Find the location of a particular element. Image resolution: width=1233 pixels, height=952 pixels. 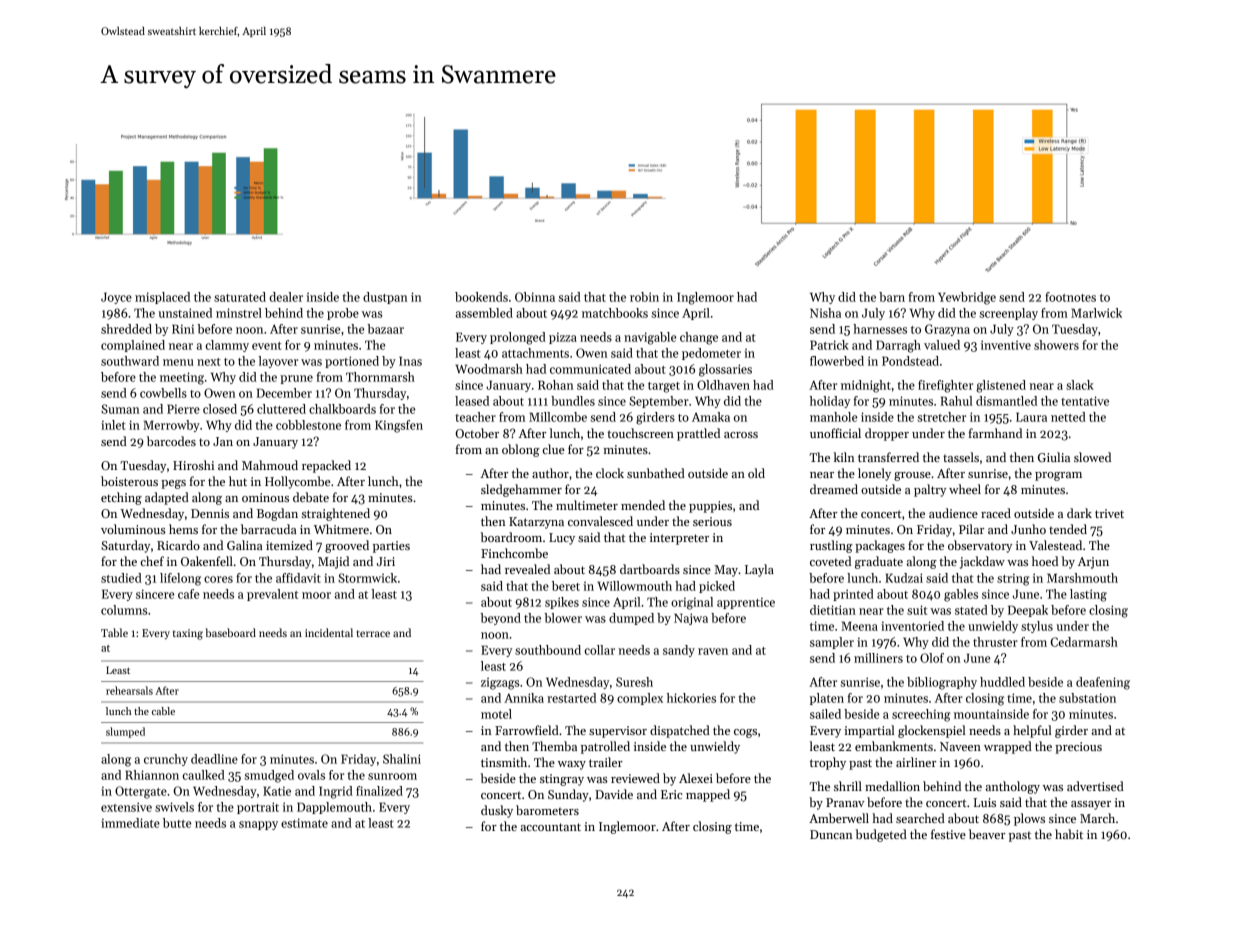

robin is located at coordinates (644, 297).
